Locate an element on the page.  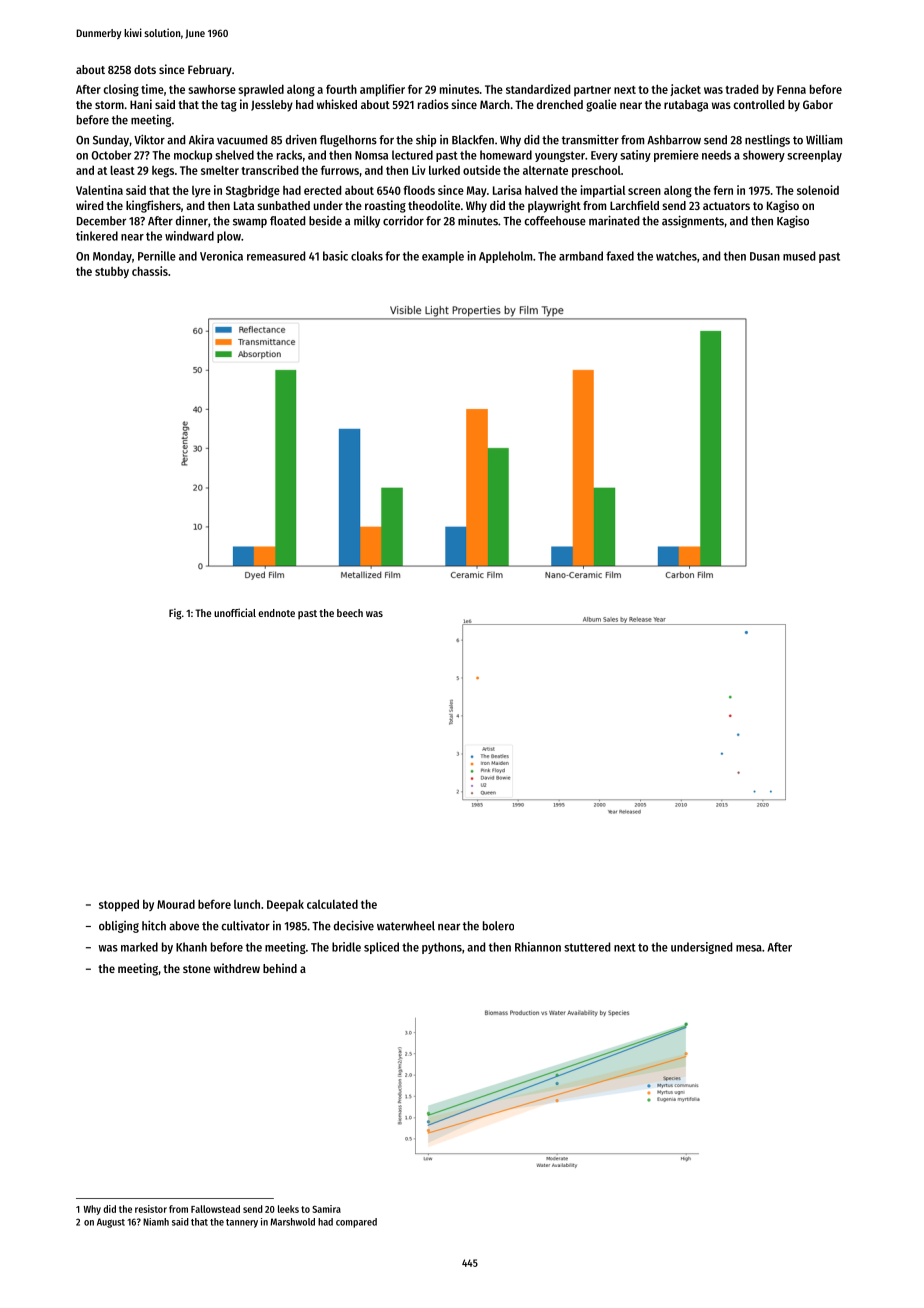
beech is located at coordinates (350, 613).
